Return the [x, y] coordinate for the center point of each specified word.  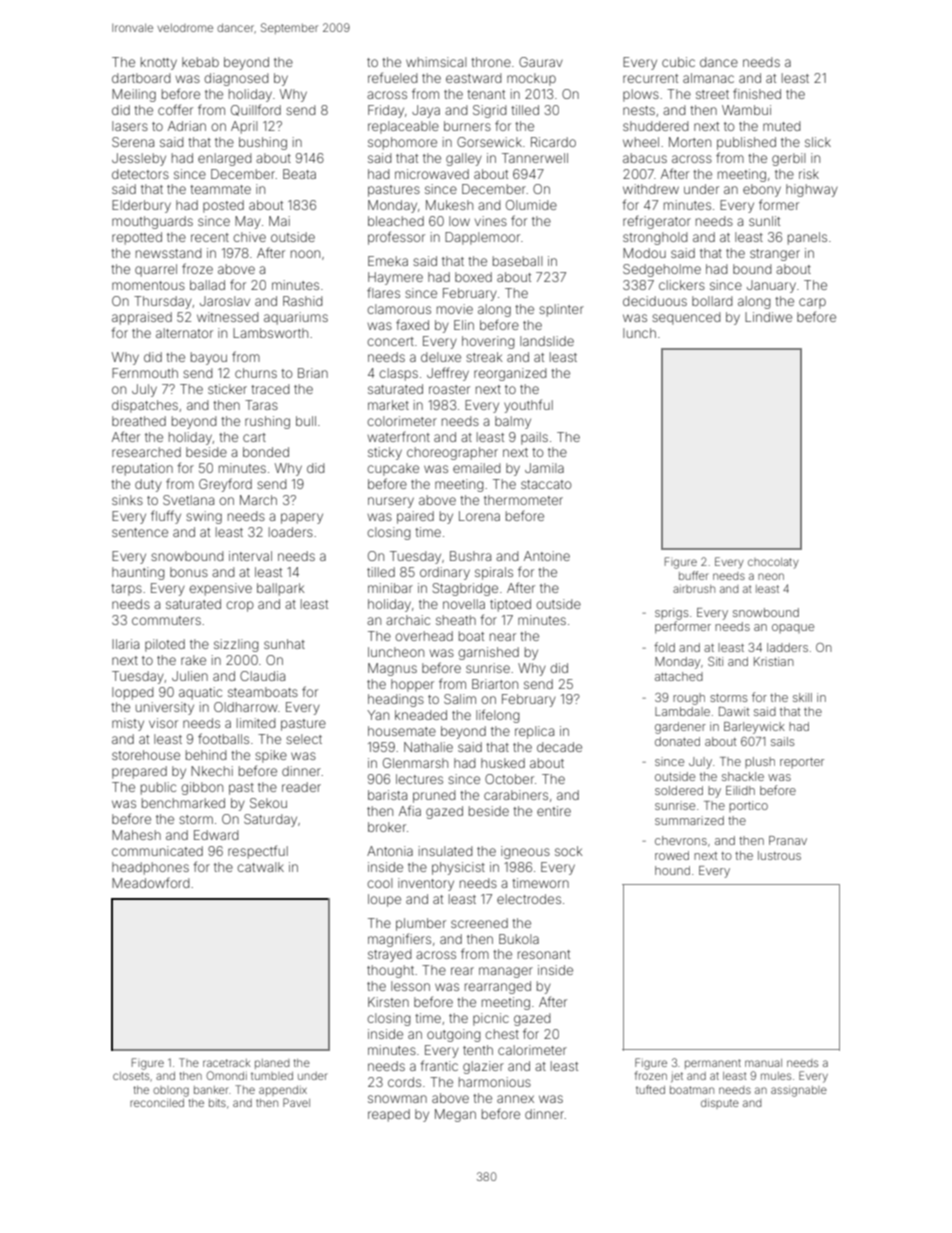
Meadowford [151, 882]
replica [534, 732]
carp [812, 303]
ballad [207, 285]
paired [415, 517]
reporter [802, 763]
